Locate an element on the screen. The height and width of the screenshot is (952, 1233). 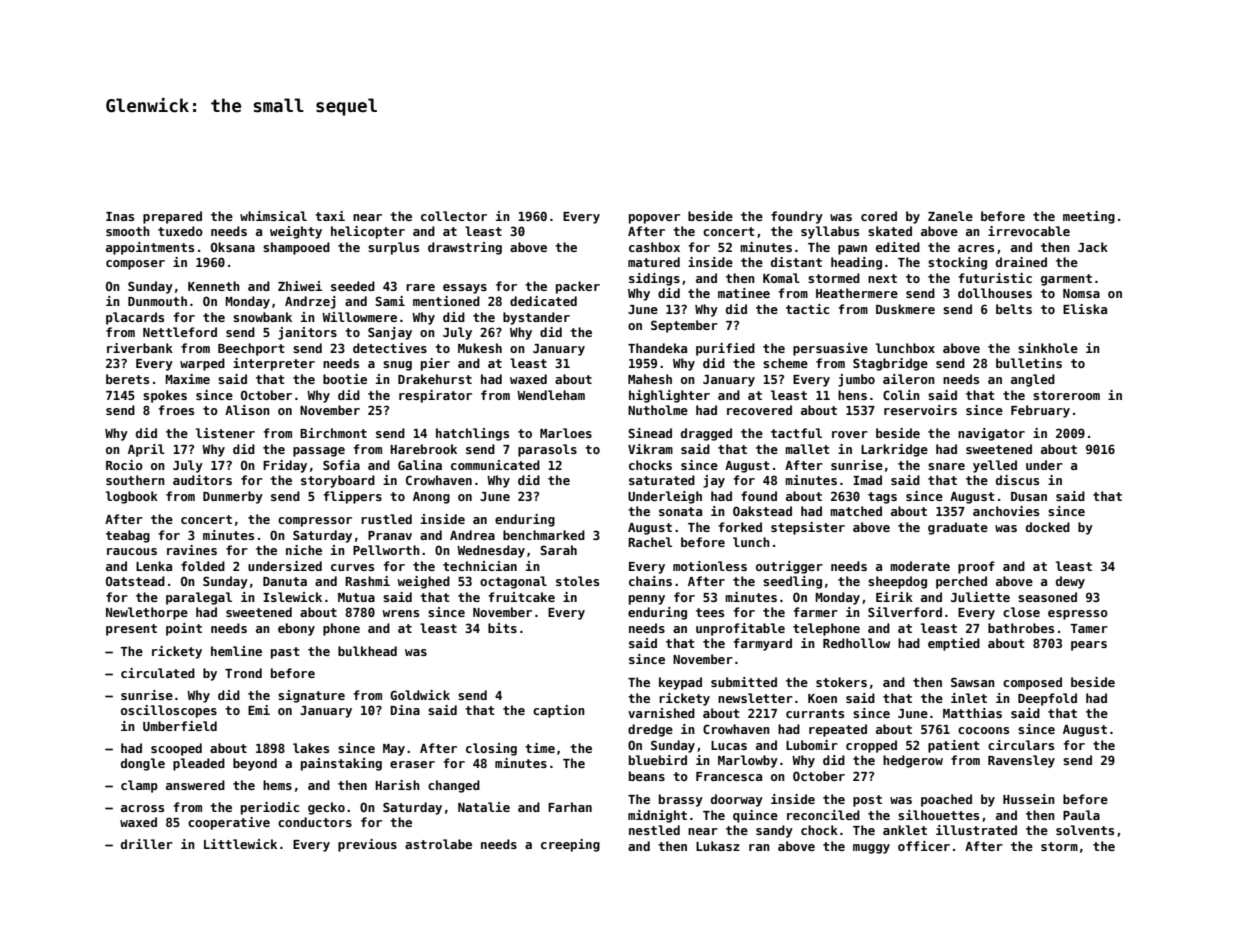
unprofitable is located at coordinates (740, 629).
